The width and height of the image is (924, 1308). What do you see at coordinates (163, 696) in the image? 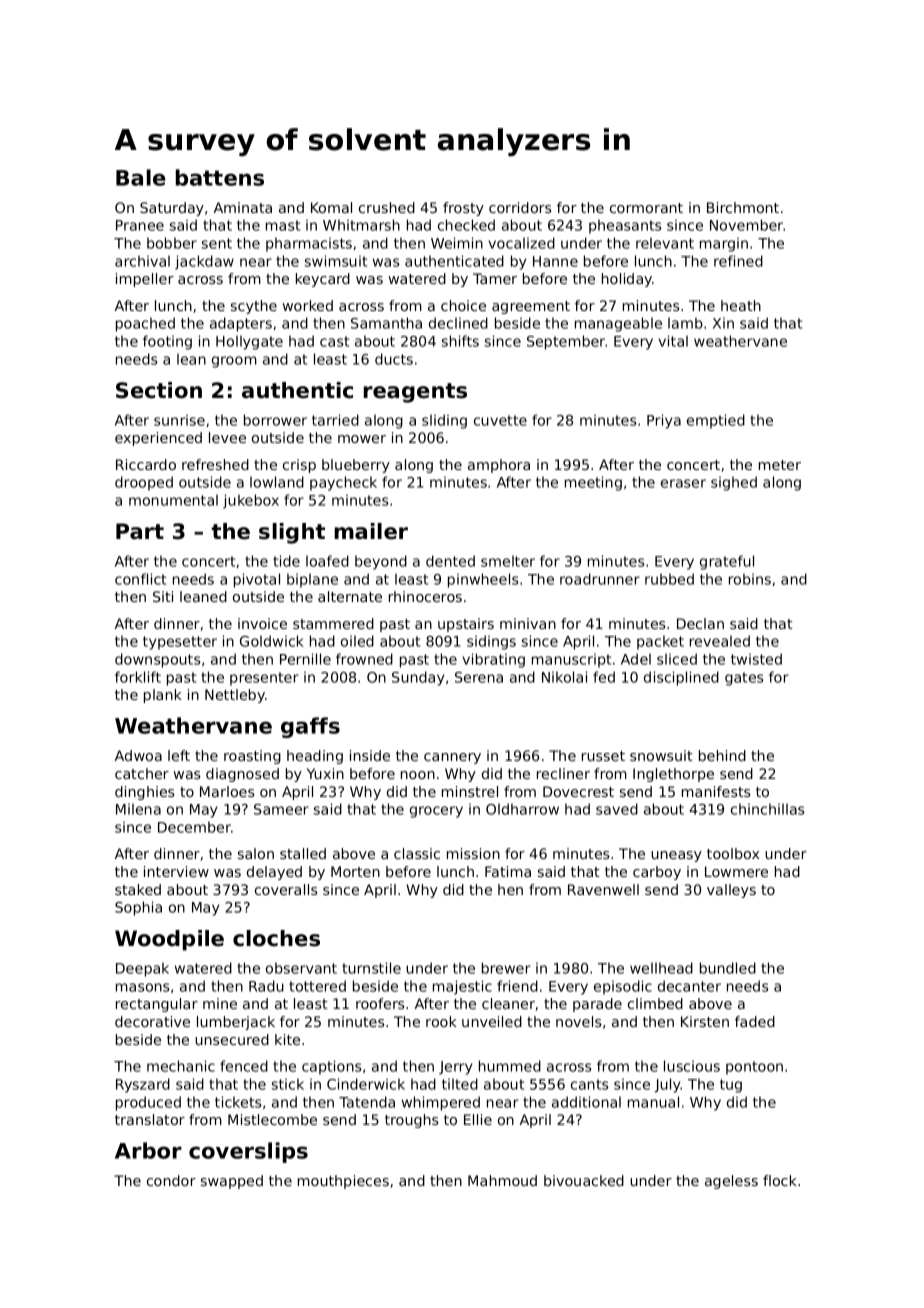
I see `plank` at bounding box center [163, 696].
